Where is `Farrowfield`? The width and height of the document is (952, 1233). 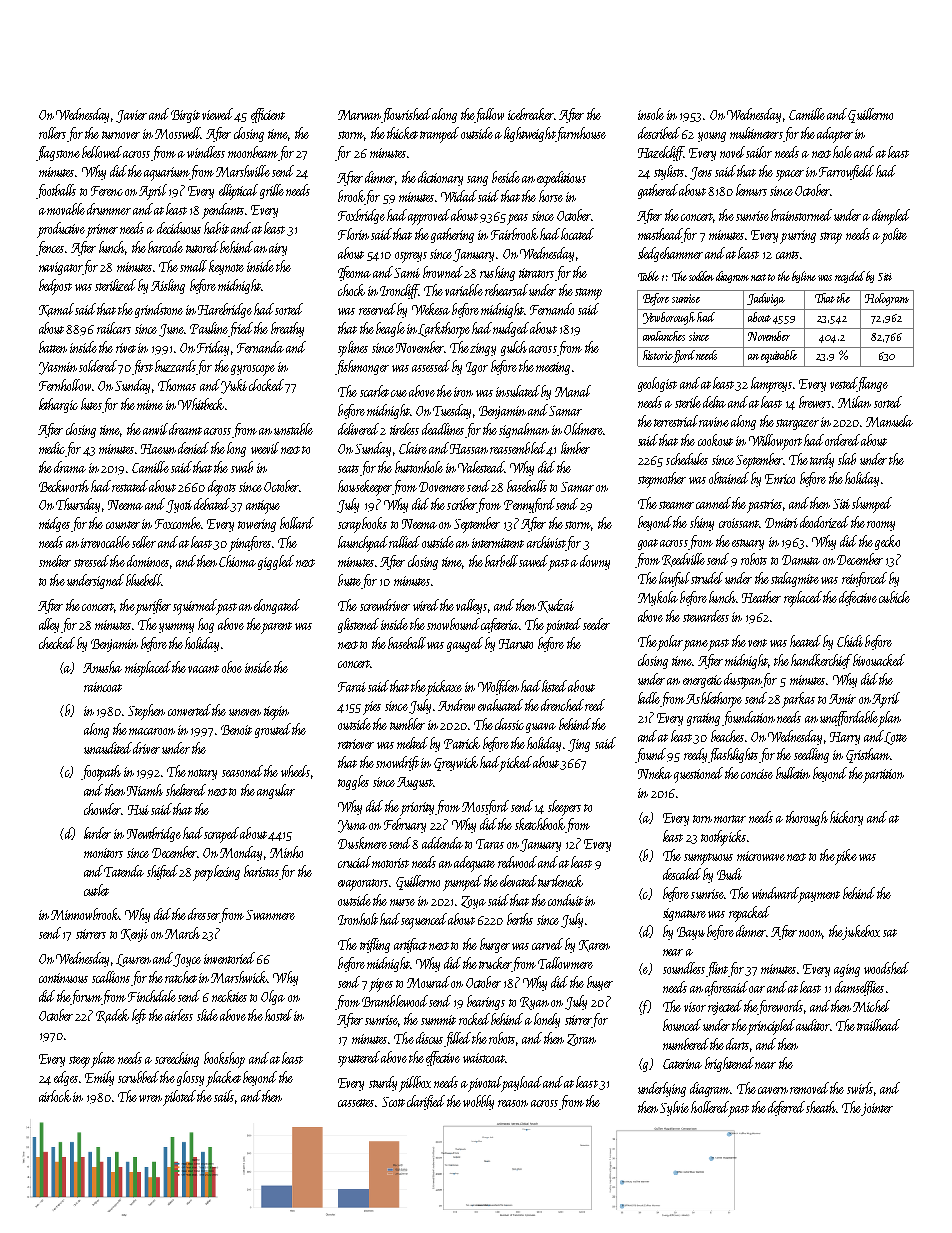 Farrowfield is located at coordinates (846, 172).
